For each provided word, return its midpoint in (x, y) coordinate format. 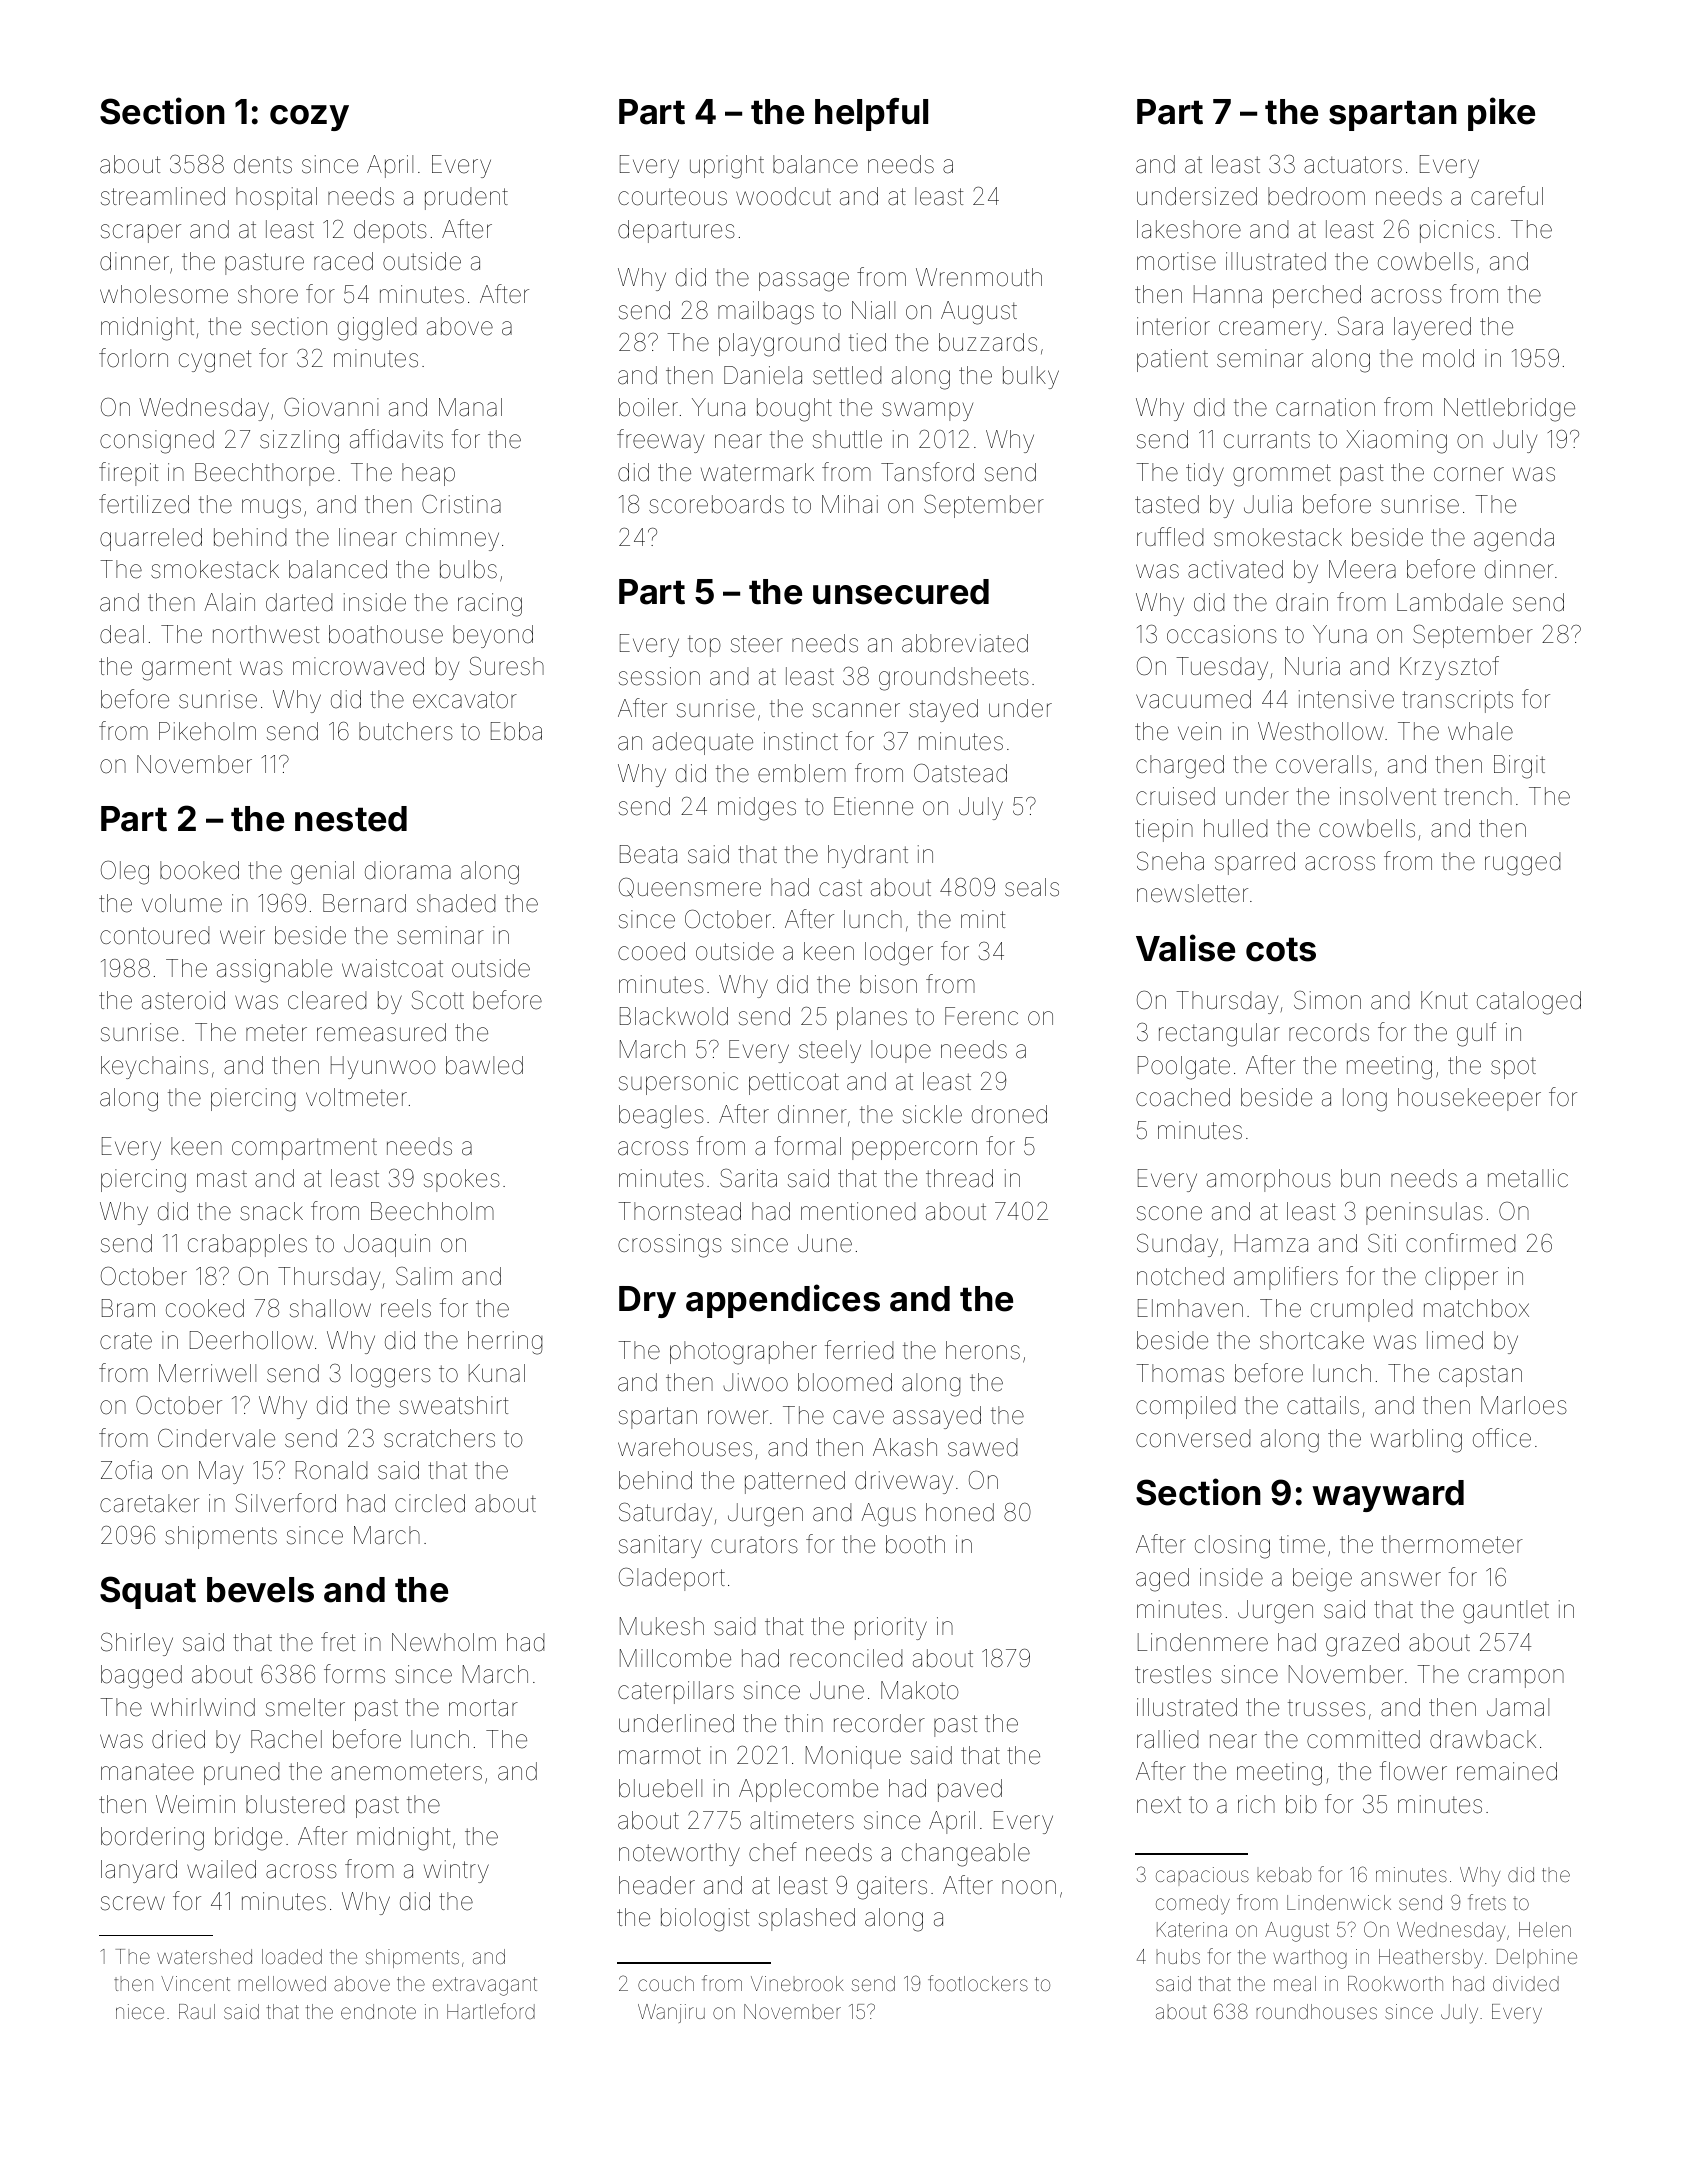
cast (840, 888)
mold (1448, 358)
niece (140, 2011)
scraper (141, 233)
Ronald (331, 1470)
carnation (1325, 407)
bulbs (468, 569)
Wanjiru (671, 2013)
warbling (1416, 1441)
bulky (1031, 377)
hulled (1235, 828)
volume (182, 903)
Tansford (927, 472)
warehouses (685, 1447)
